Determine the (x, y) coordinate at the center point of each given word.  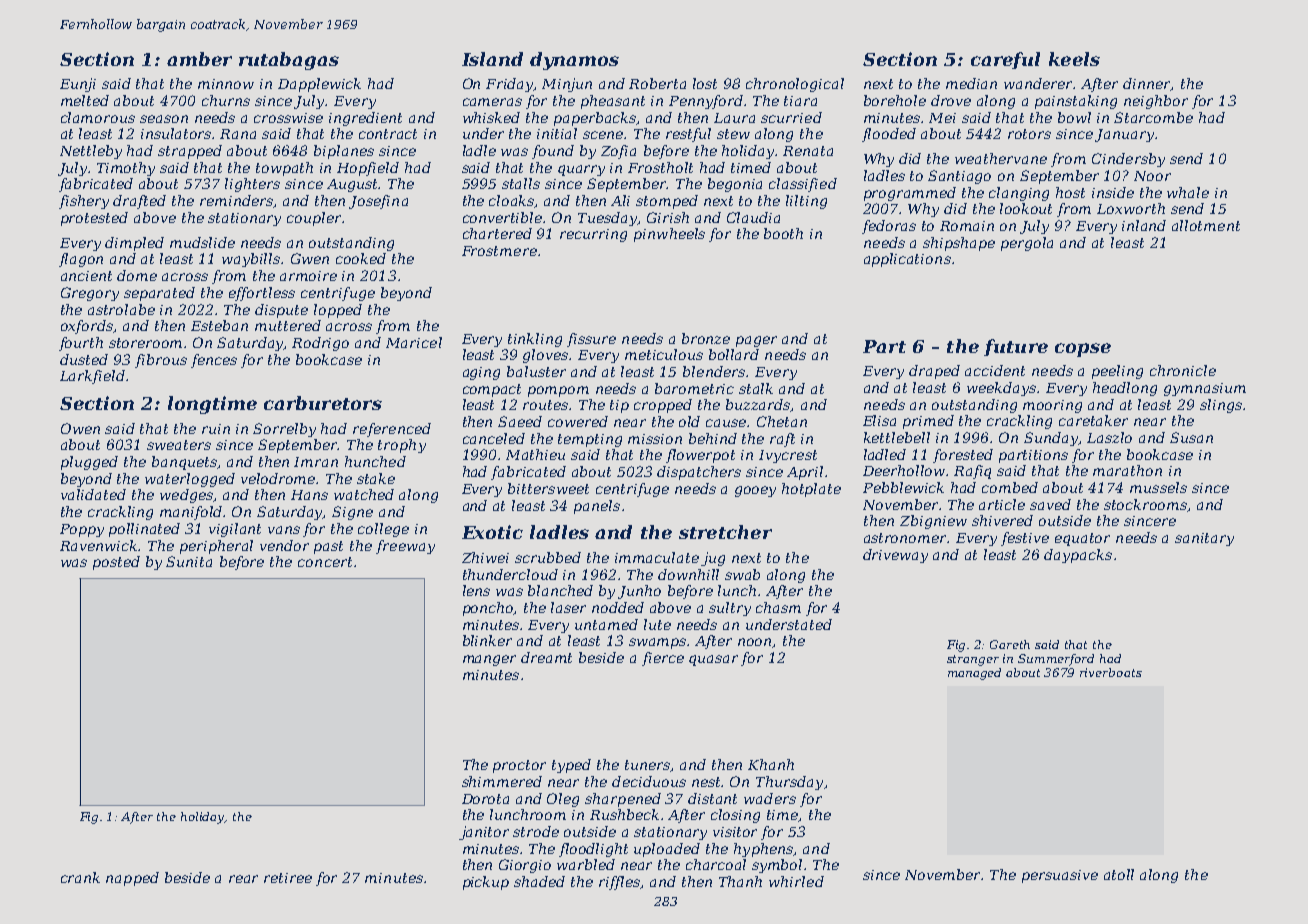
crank (80, 877)
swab (742, 574)
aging (481, 373)
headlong (1125, 389)
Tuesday (608, 219)
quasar (713, 660)
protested (94, 219)
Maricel (414, 342)
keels (1074, 59)
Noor (1152, 176)
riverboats (1111, 672)
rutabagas (289, 61)
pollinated (144, 530)
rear (243, 879)
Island (492, 59)
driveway (895, 556)
